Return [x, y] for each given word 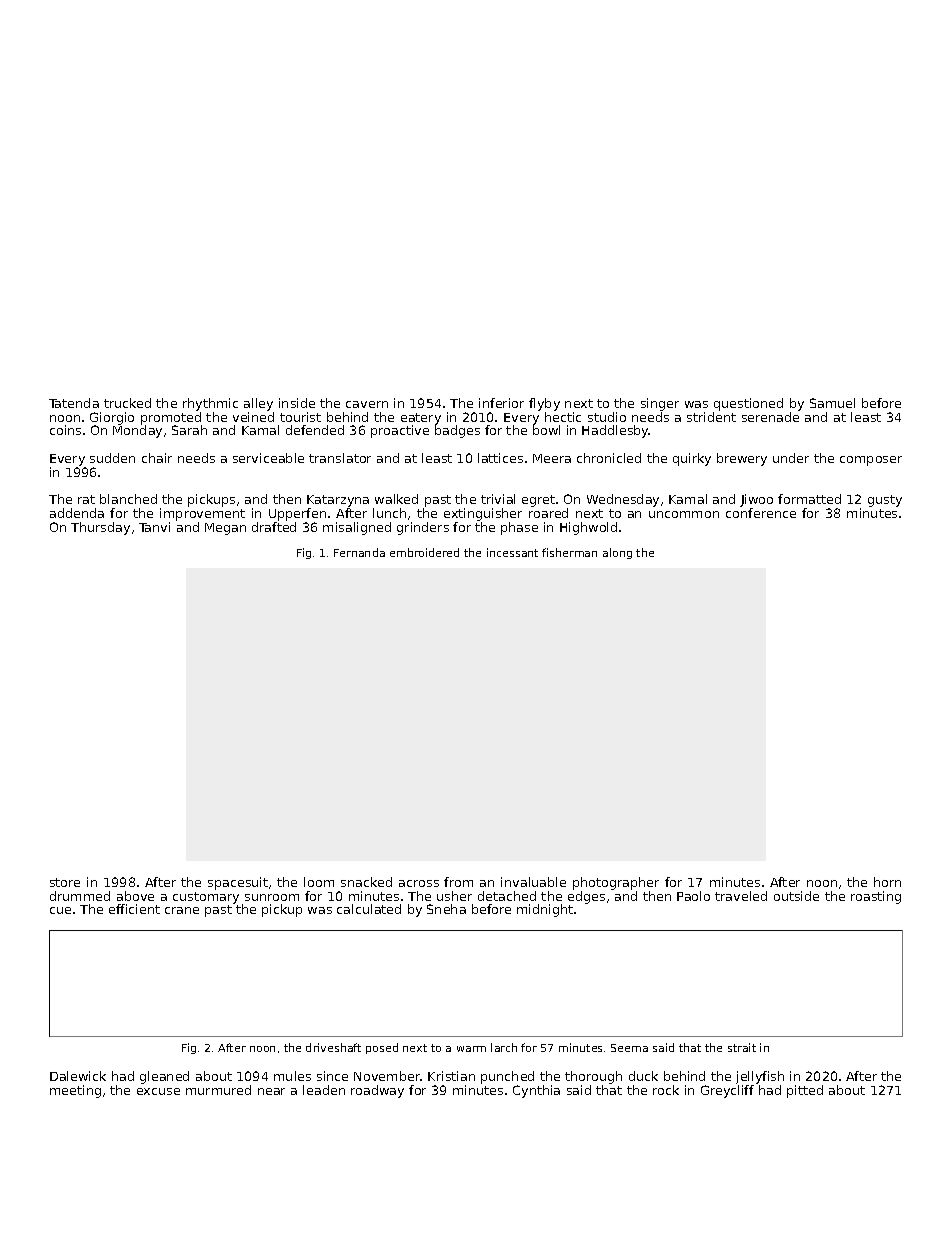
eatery [421, 419]
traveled [741, 896]
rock [666, 1090]
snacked [366, 882]
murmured [218, 1090]
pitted [805, 1091]
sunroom [272, 897]
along [617, 553]
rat [86, 499]
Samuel [832, 403]
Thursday [100, 528]
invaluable [533, 882]
